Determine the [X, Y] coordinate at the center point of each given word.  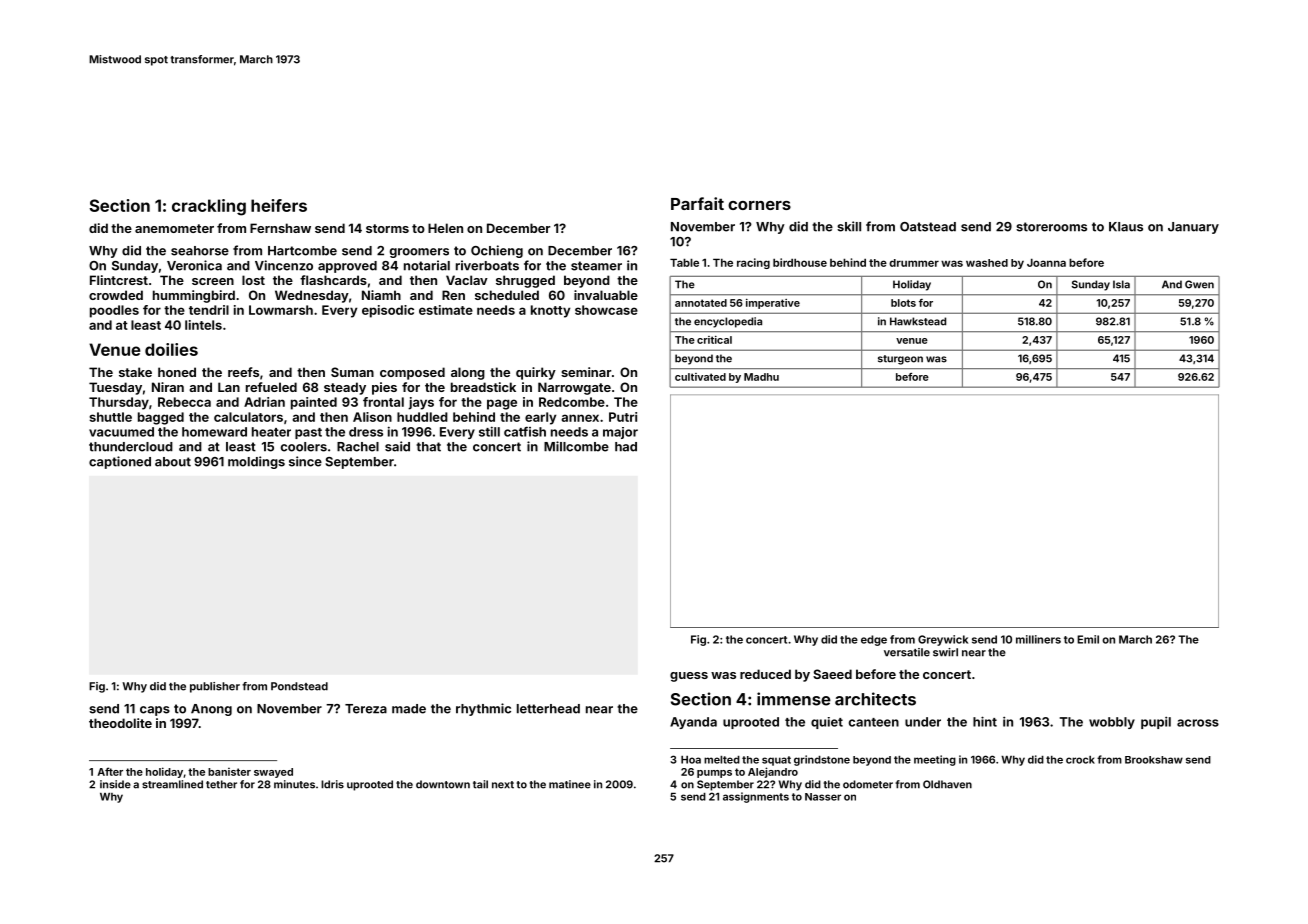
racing [753, 263]
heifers [279, 205]
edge [874, 640]
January [1193, 228]
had [626, 447]
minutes [294, 784]
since [305, 461]
